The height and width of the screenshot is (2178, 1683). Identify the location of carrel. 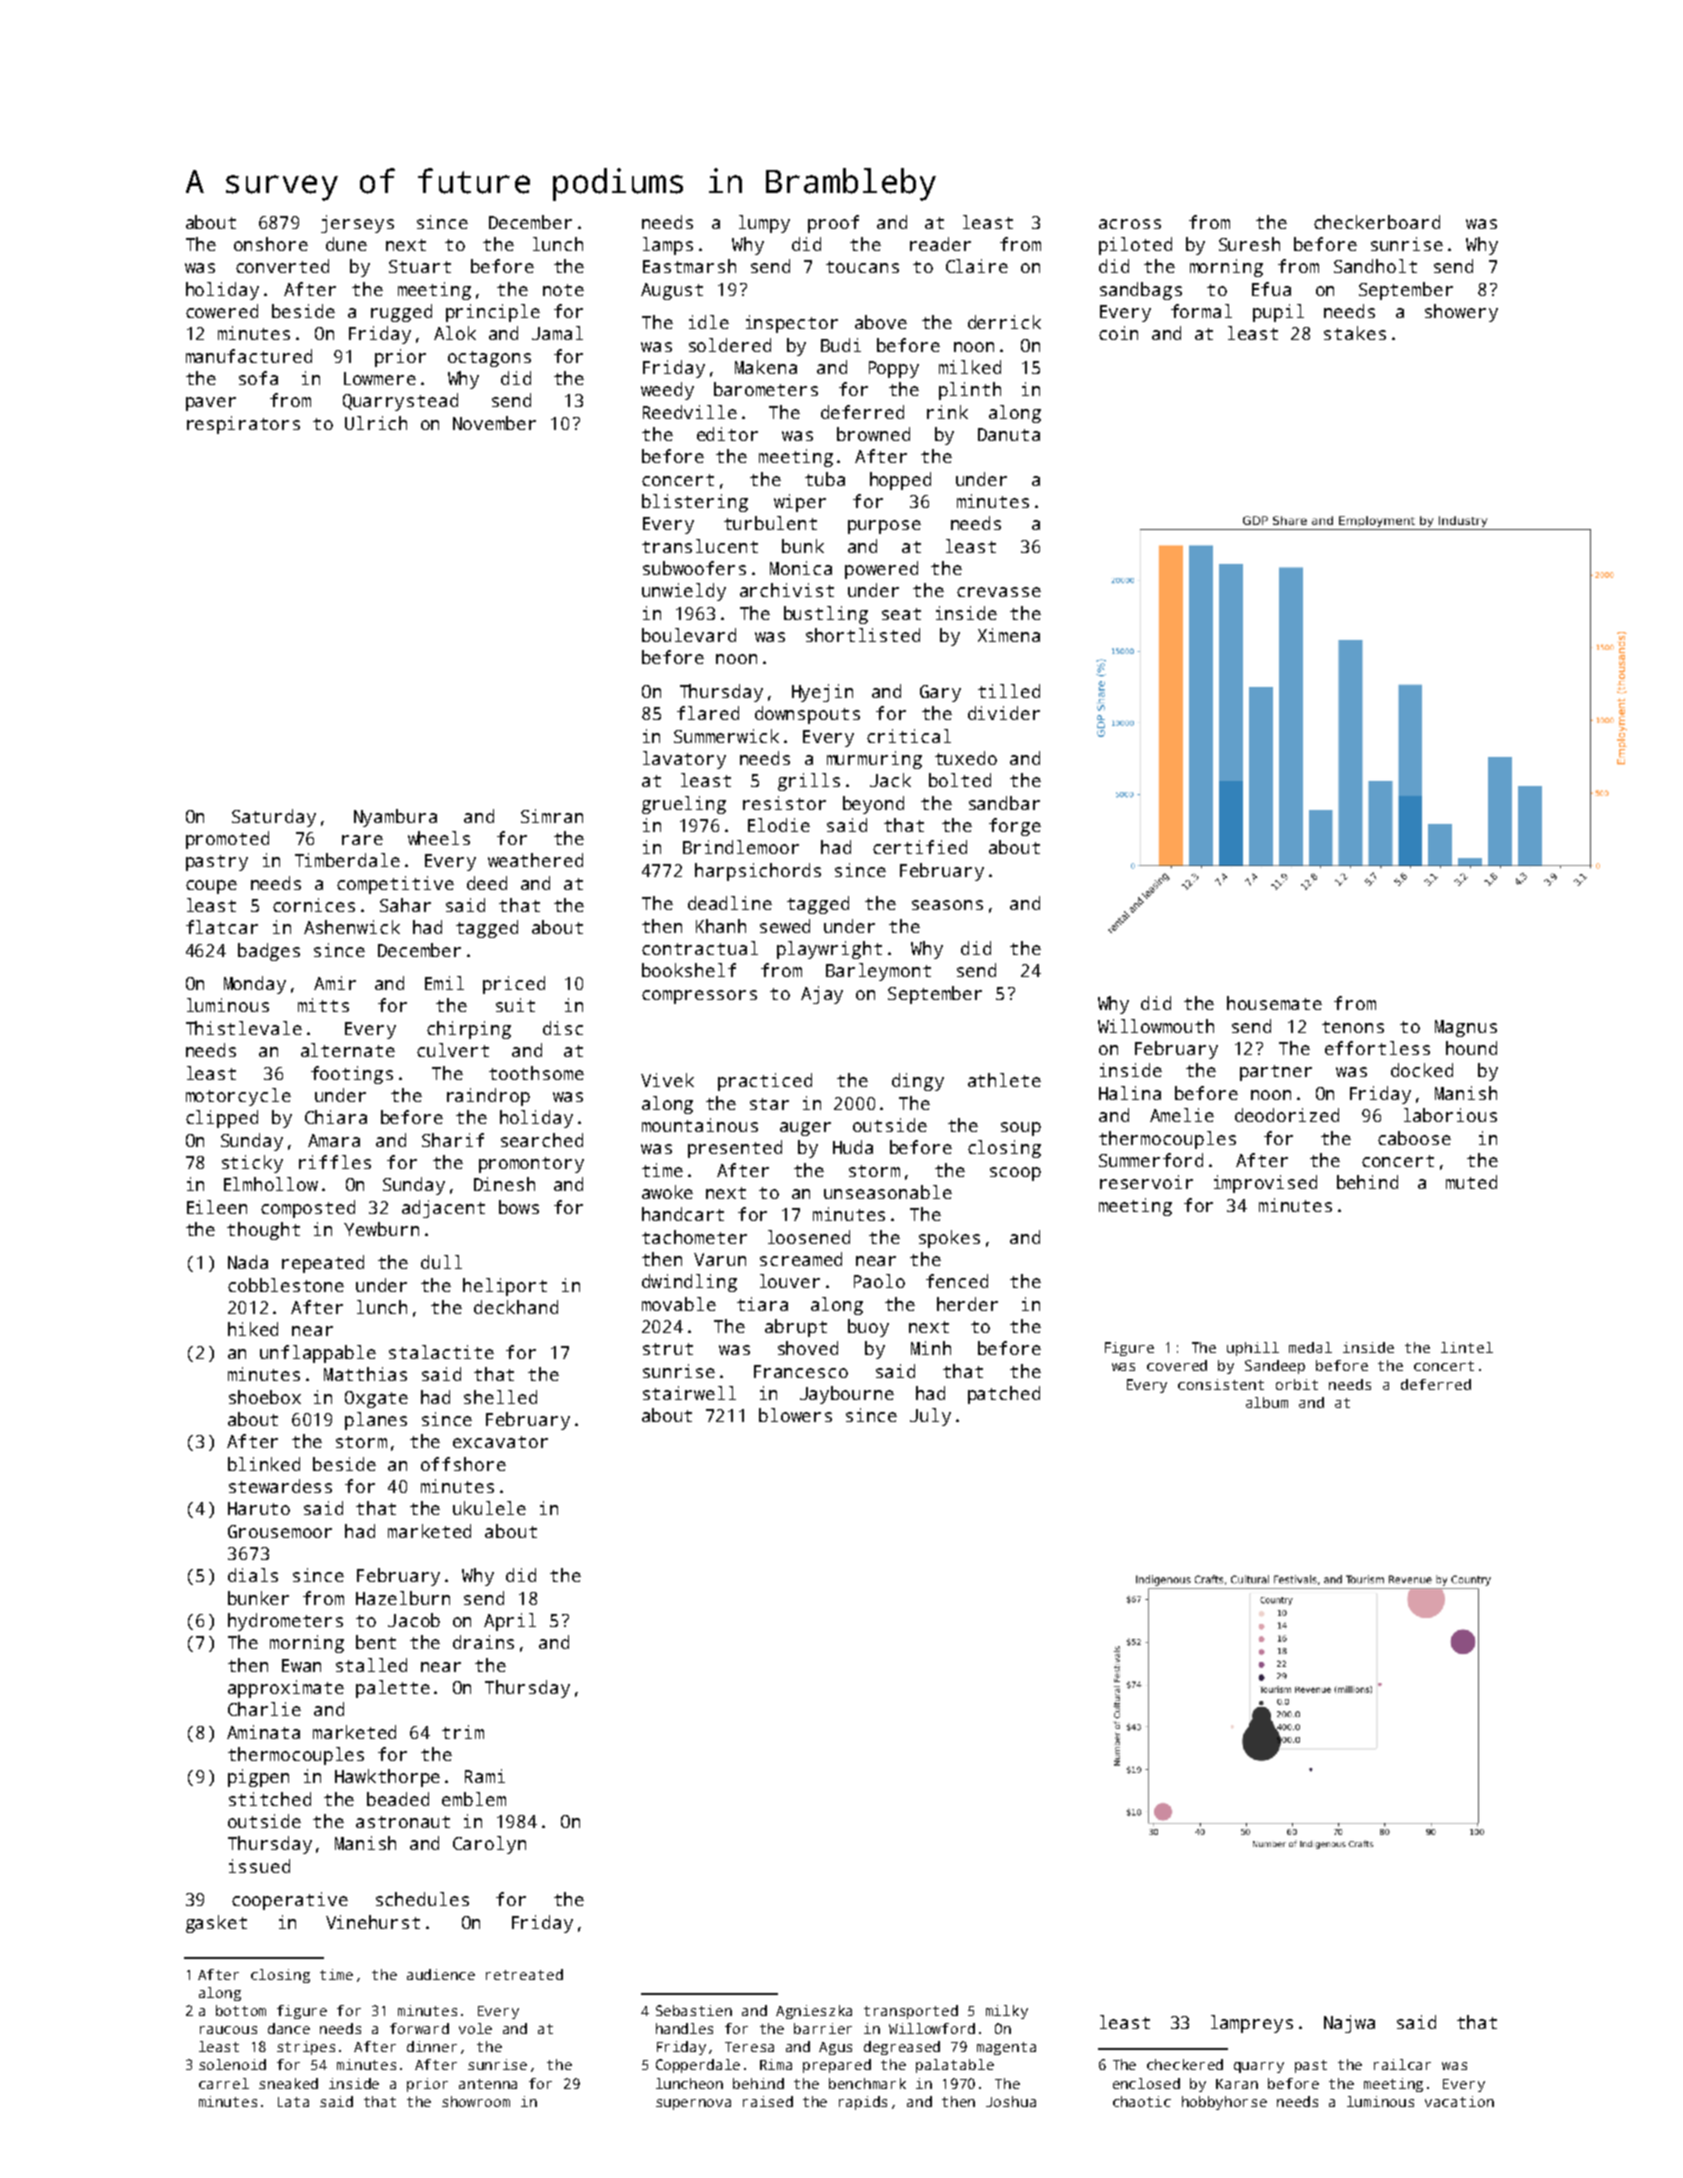
(224, 2083).
